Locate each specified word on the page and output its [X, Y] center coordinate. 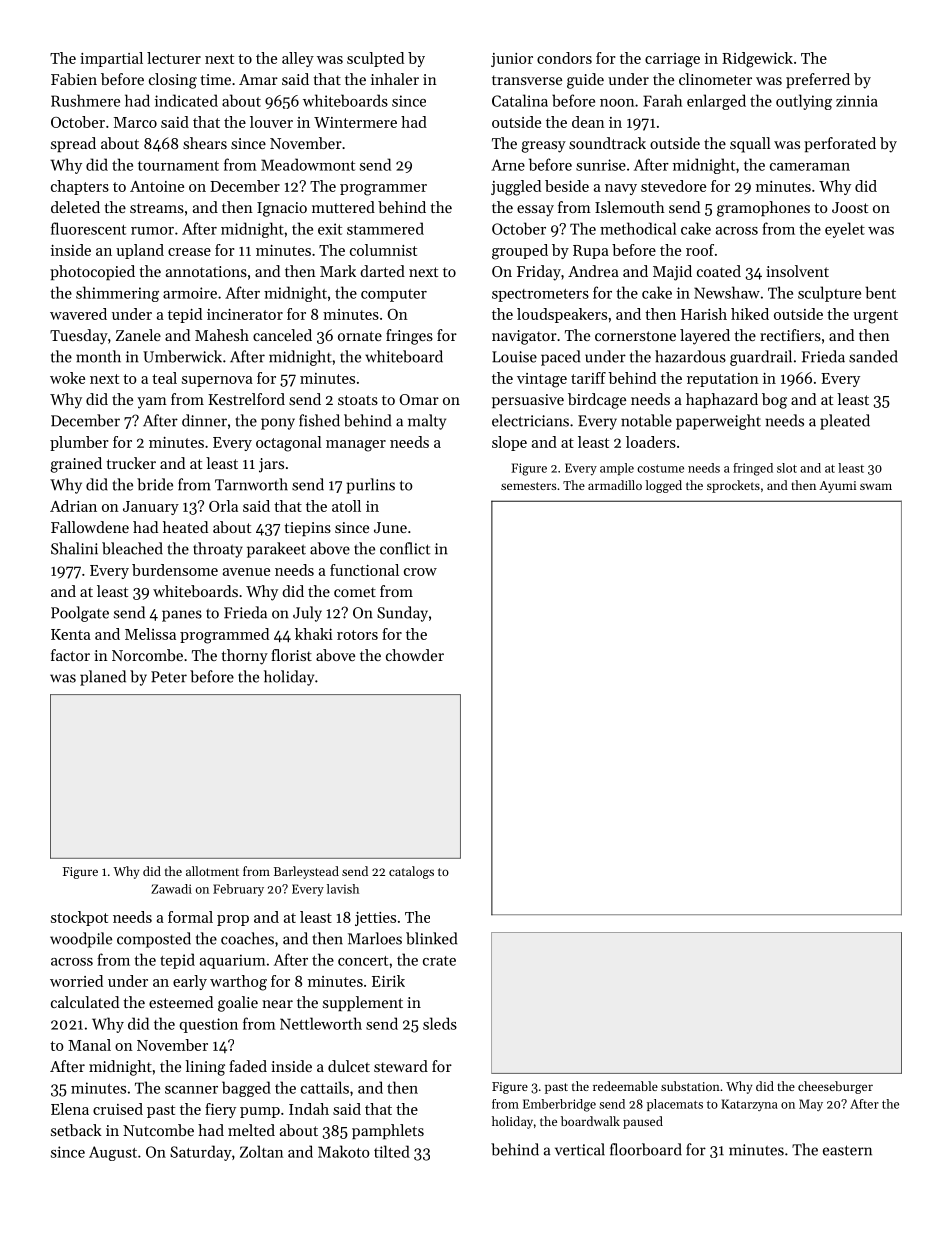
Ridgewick [757, 60]
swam [876, 486]
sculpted [375, 59]
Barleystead [306, 872]
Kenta [71, 634]
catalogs [411, 872]
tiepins [308, 529]
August [113, 1153]
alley [298, 59]
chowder [415, 655]
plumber [79, 443]
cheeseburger [835, 1087]
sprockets [733, 486]
